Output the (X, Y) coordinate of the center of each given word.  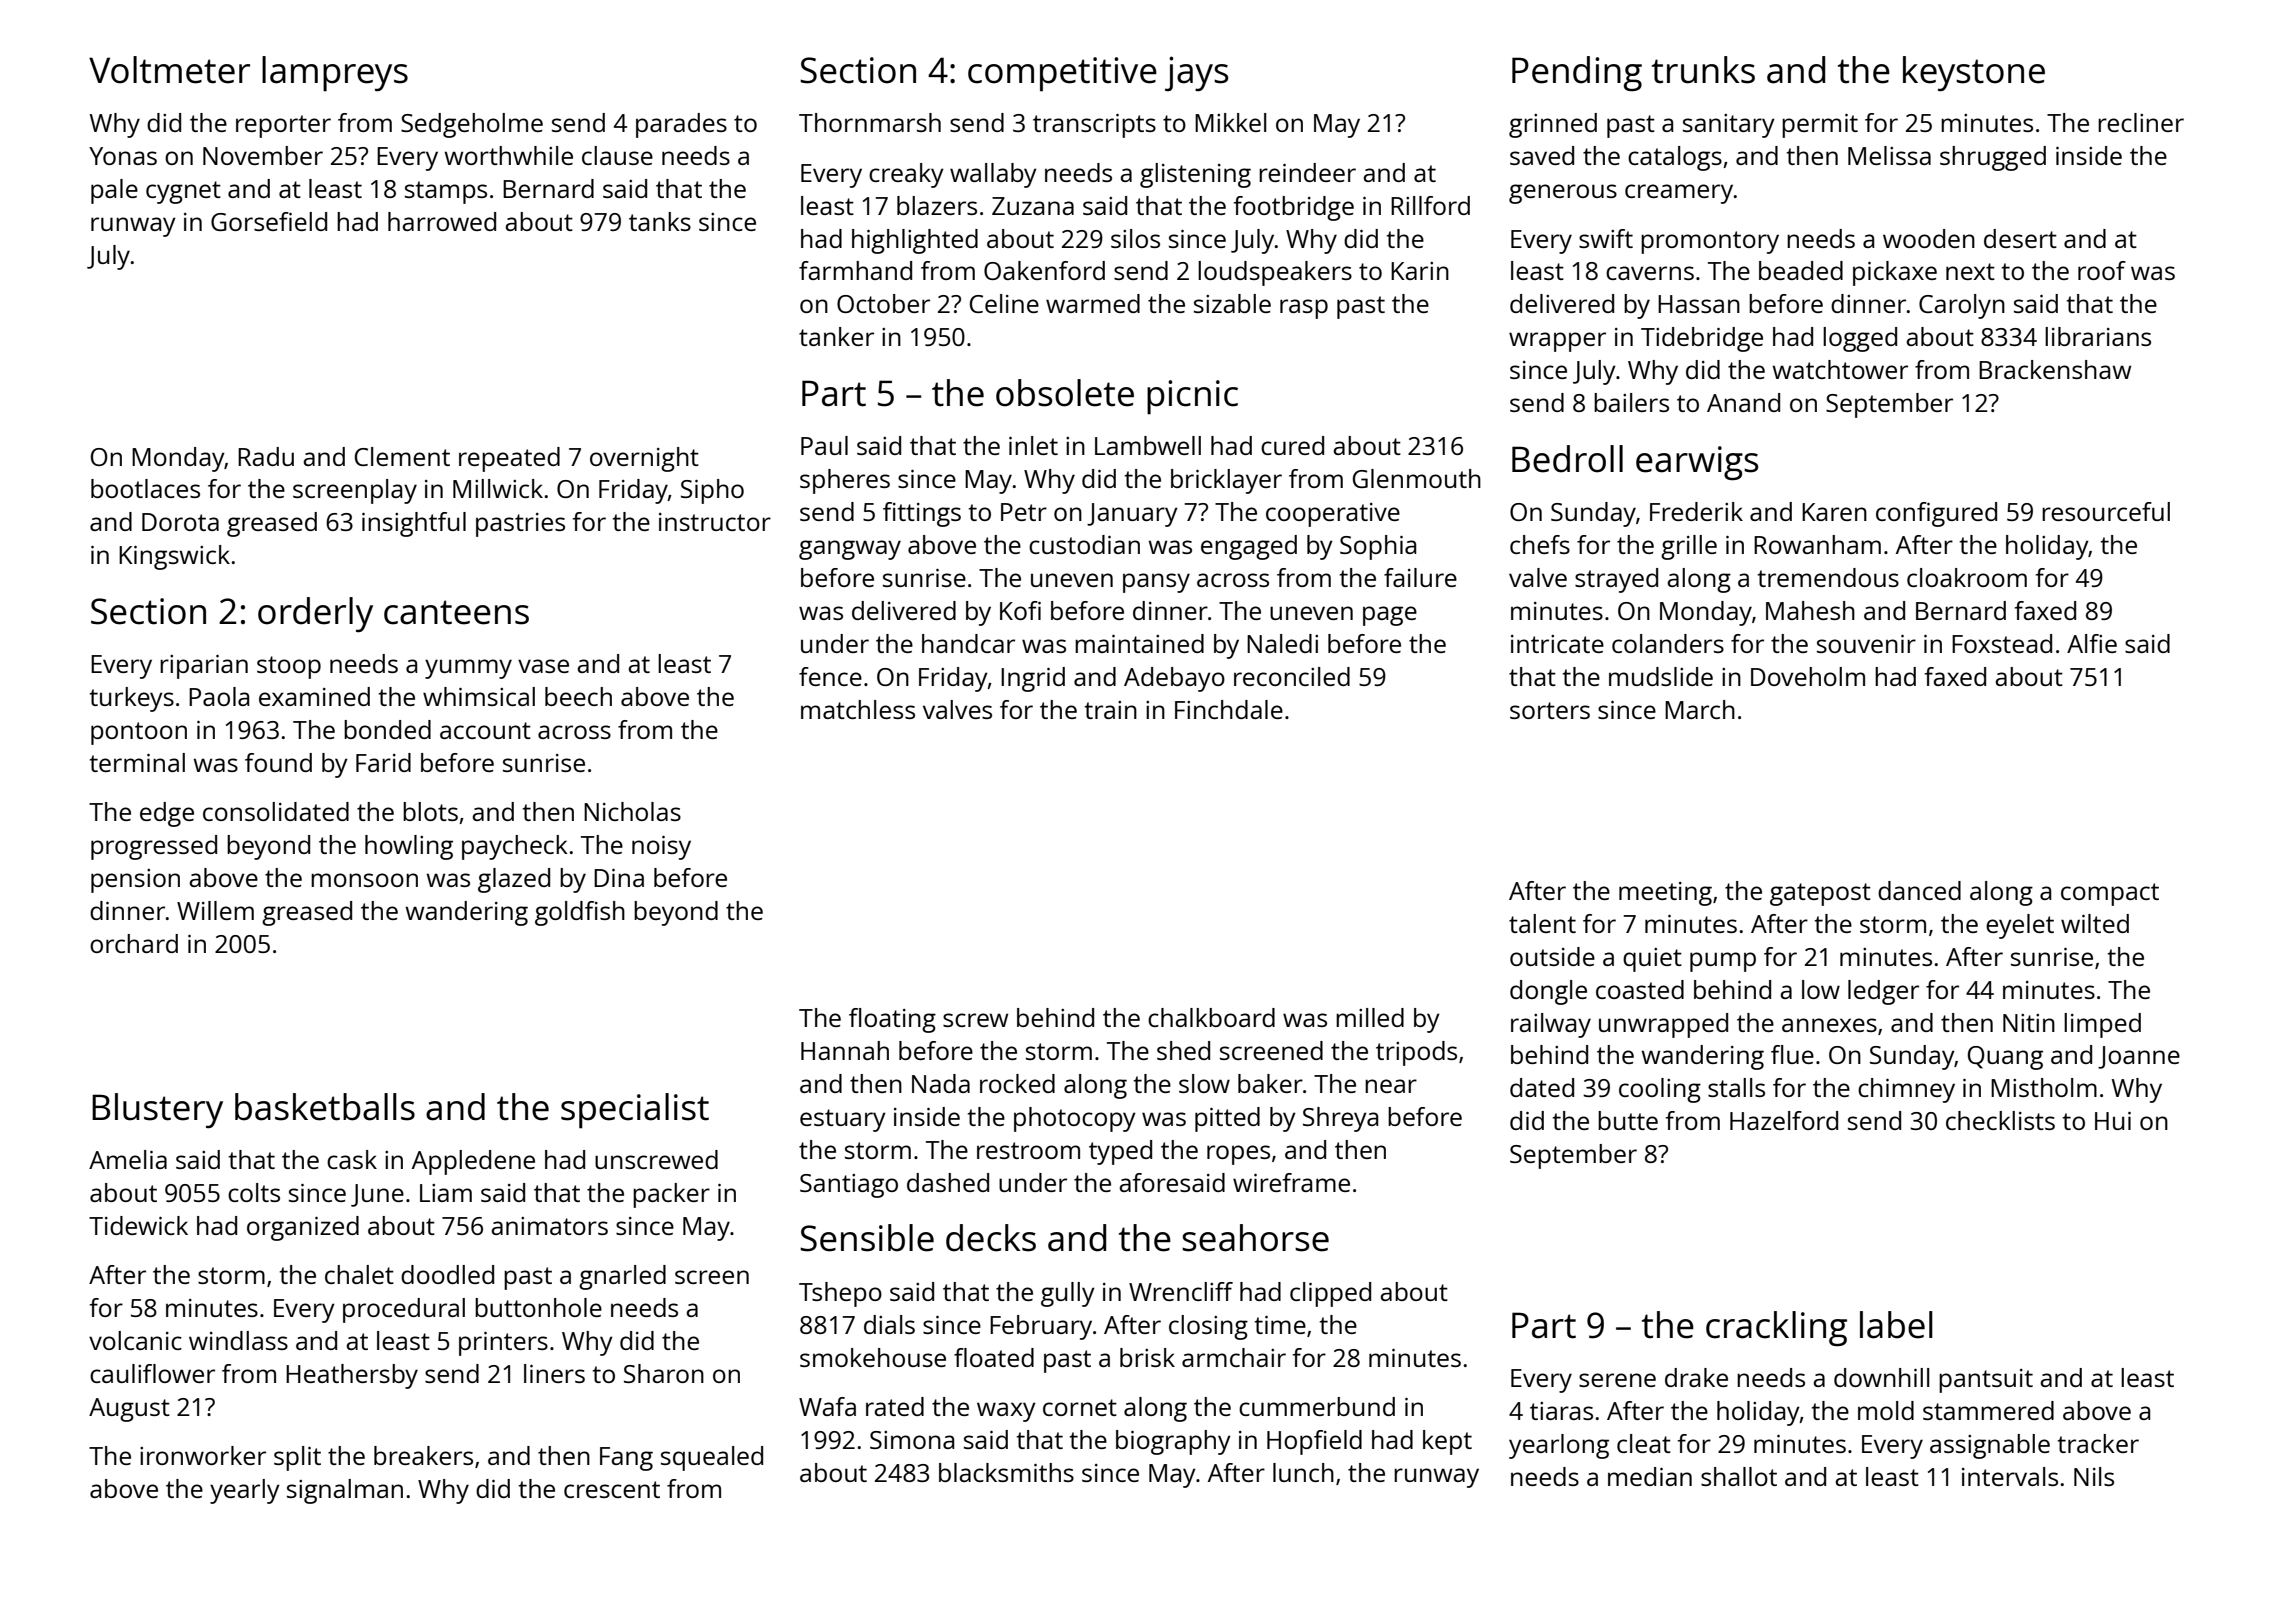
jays (1196, 74)
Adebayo (1174, 679)
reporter (283, 126)
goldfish (580, 913)
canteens (456, 612)
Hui (2113, 1121)
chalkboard (1211, 1017)
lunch (1303, 1472)
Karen (1834, 512)
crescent (612, 1489)
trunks (1703, 70)
